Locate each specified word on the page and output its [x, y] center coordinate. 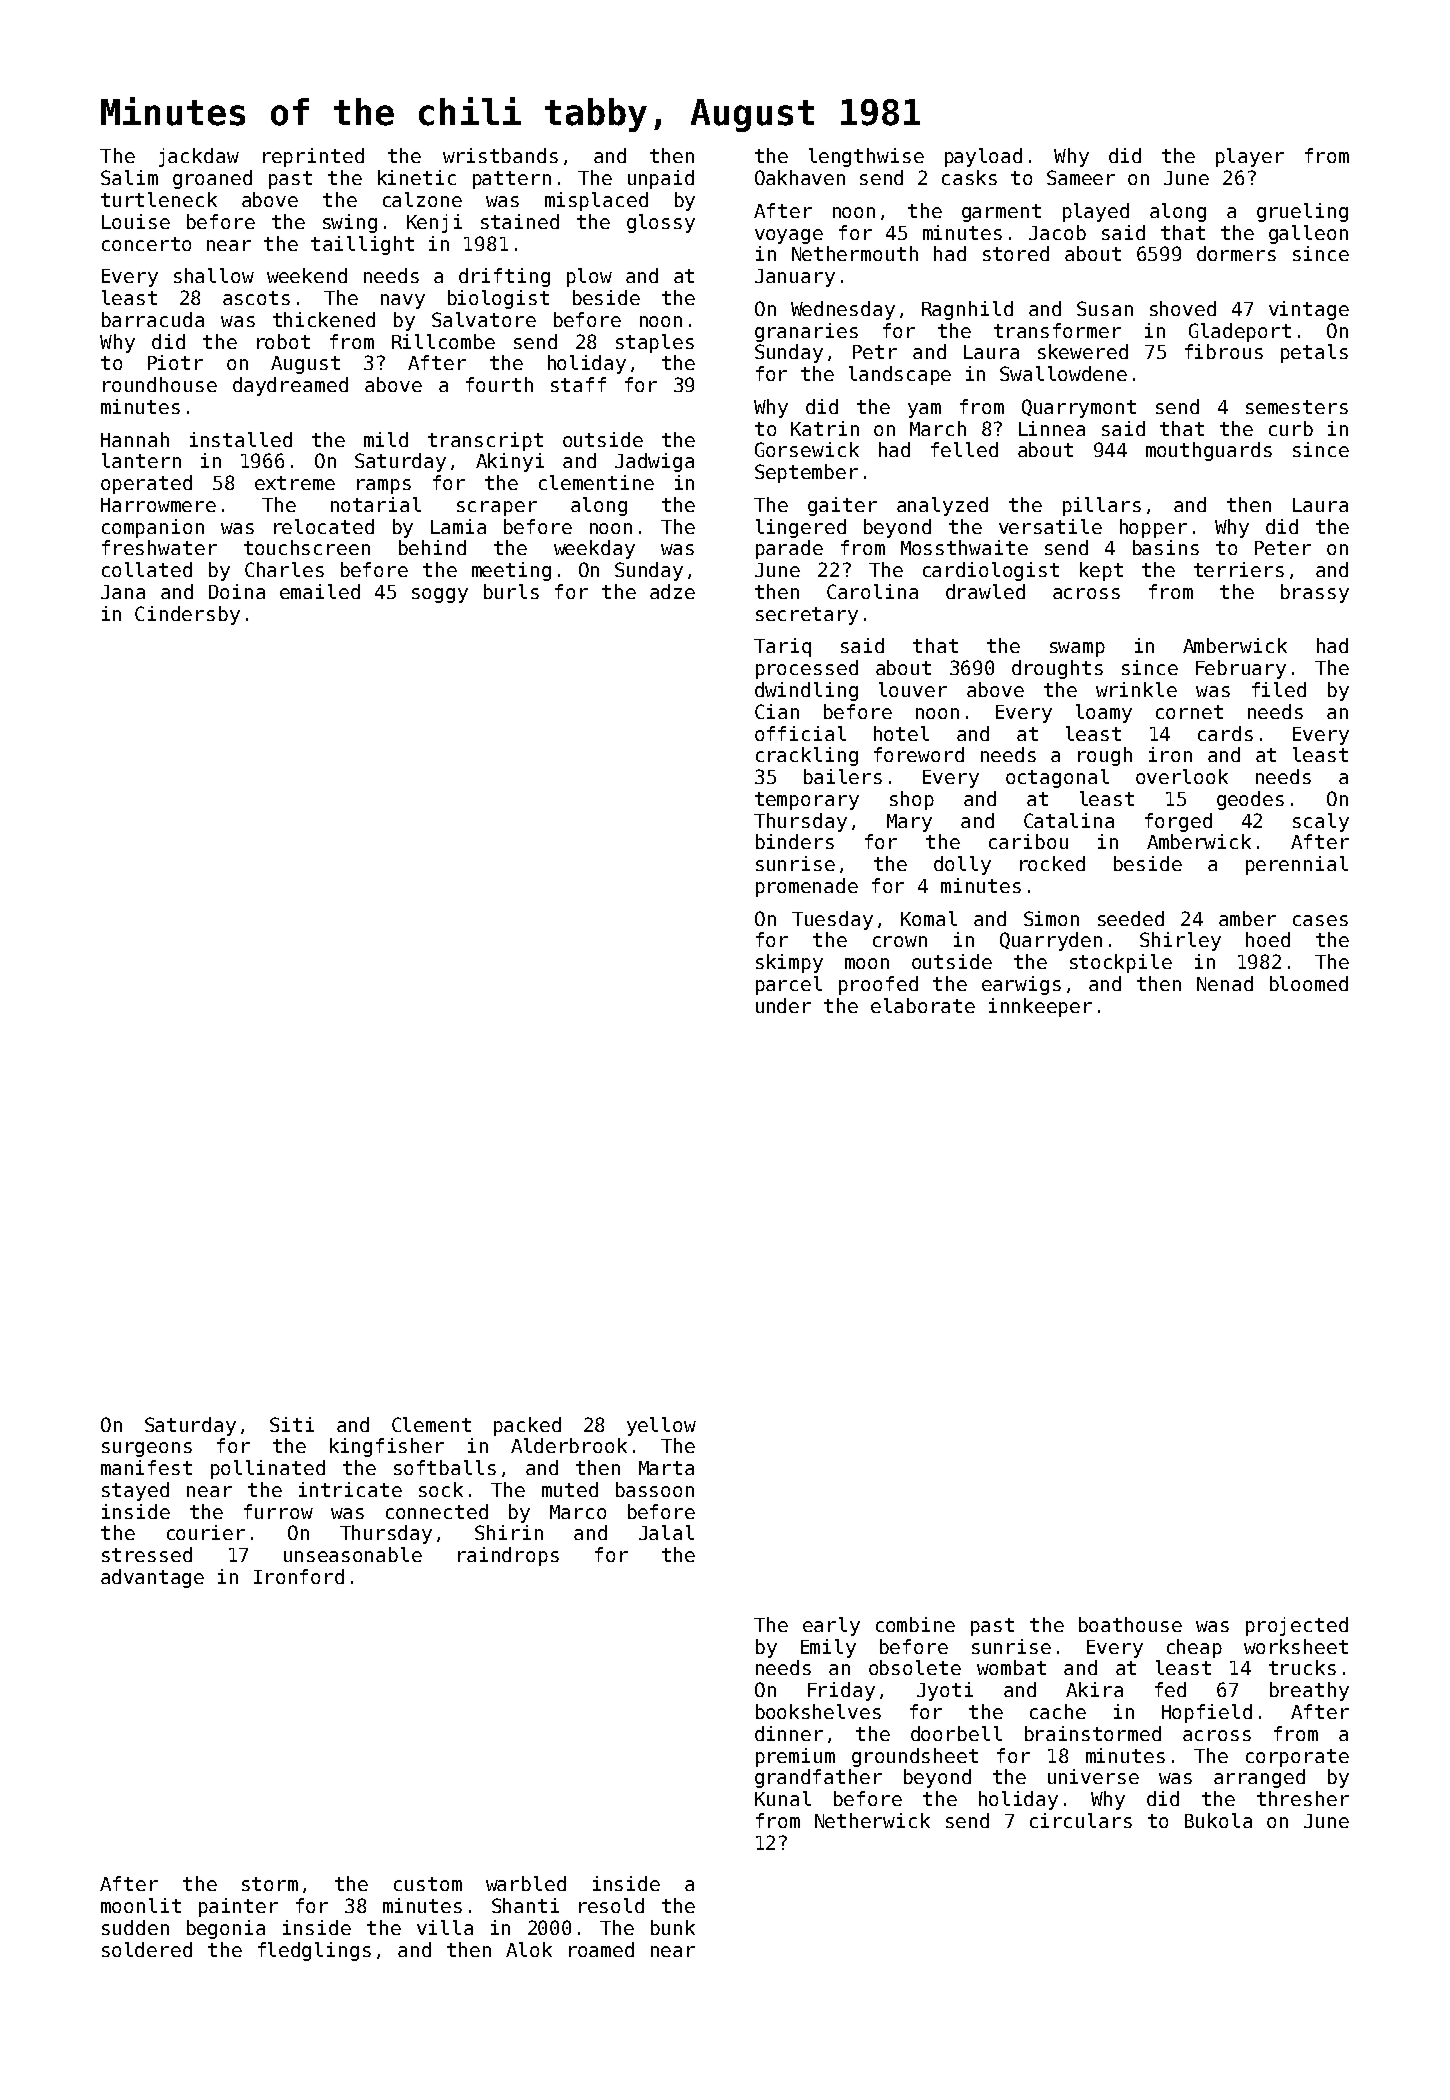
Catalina [1069, 820]
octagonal [1057, 778]
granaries [806, 332]
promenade [807, 887]
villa [445, 1927]
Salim [129, 177]
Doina [237, 591]
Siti [292, 1424]
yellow [661, 1426]
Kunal [783, 1798]
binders [795, 841]
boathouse [1130, 1624]
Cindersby [187, 615]
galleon [1308, 234]
